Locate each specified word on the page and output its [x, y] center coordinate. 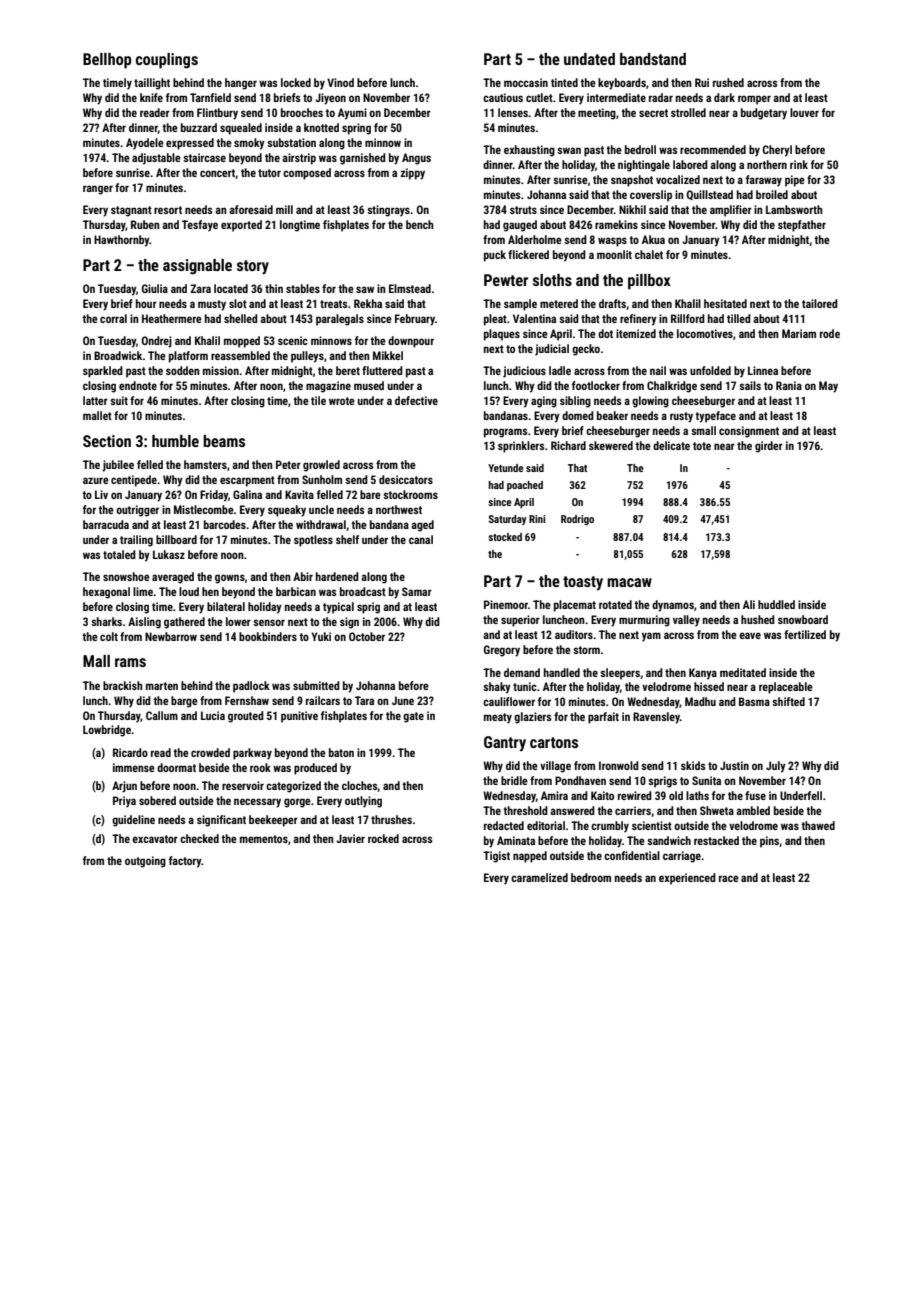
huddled [776, 604]
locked [296, 82]
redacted [504, 825]
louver [804, 112]
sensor [269, 622]
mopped [242, 342]
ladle [560, 370]
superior [520, 621]
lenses [513, 112]
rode [830, 333]
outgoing [145, 862]
